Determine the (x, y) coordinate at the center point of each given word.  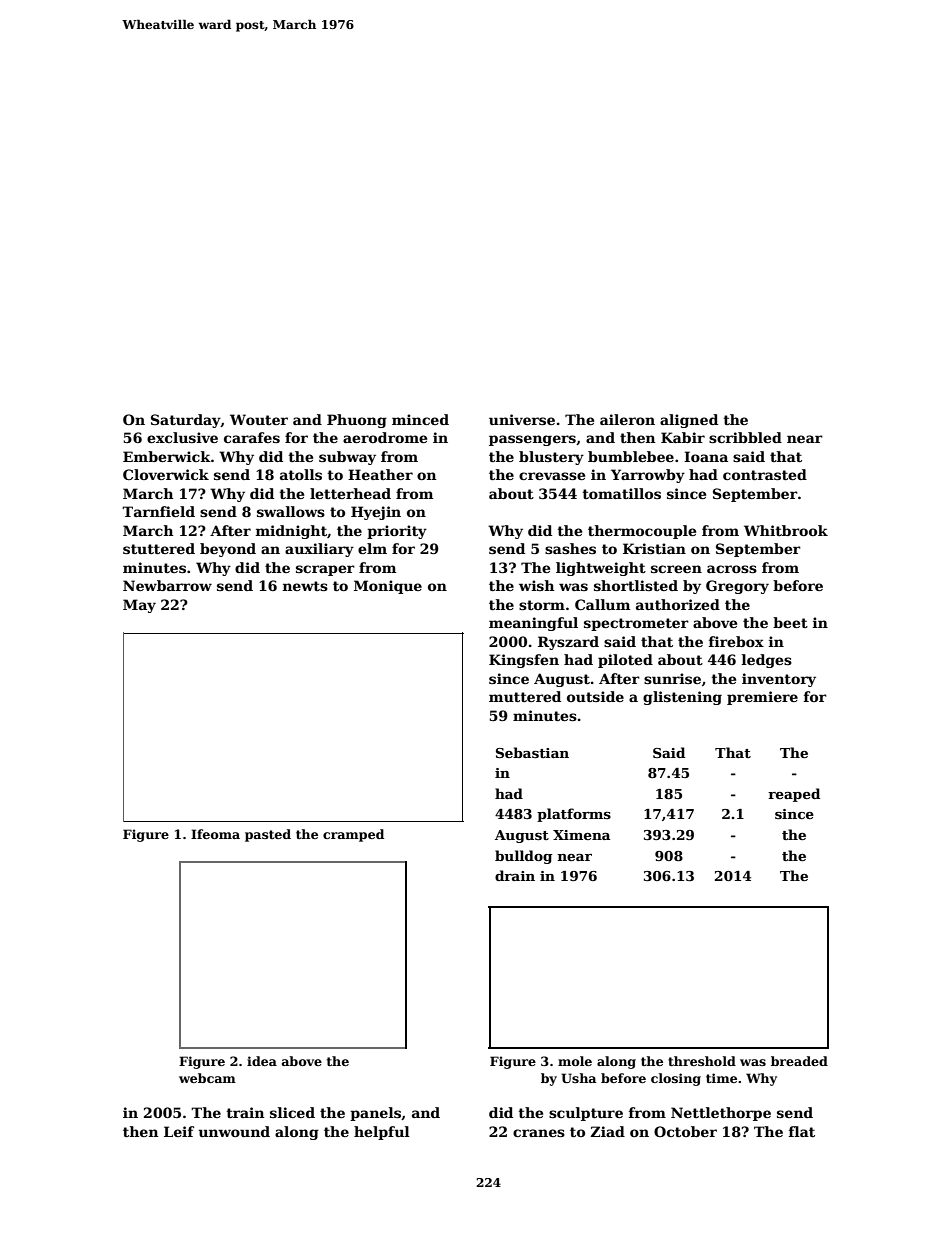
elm (372, 548)
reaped (794, 795)
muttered (525, 696)
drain (515, 875)
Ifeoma (215, 834)
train (245, 1112)
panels (375, 1114)
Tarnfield (158, 511)
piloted (625, 661)
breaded (799, 1061)
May (139, 606)
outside (595, 696)
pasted (268, 835)
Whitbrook (786, 530)
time (721, 1078)
